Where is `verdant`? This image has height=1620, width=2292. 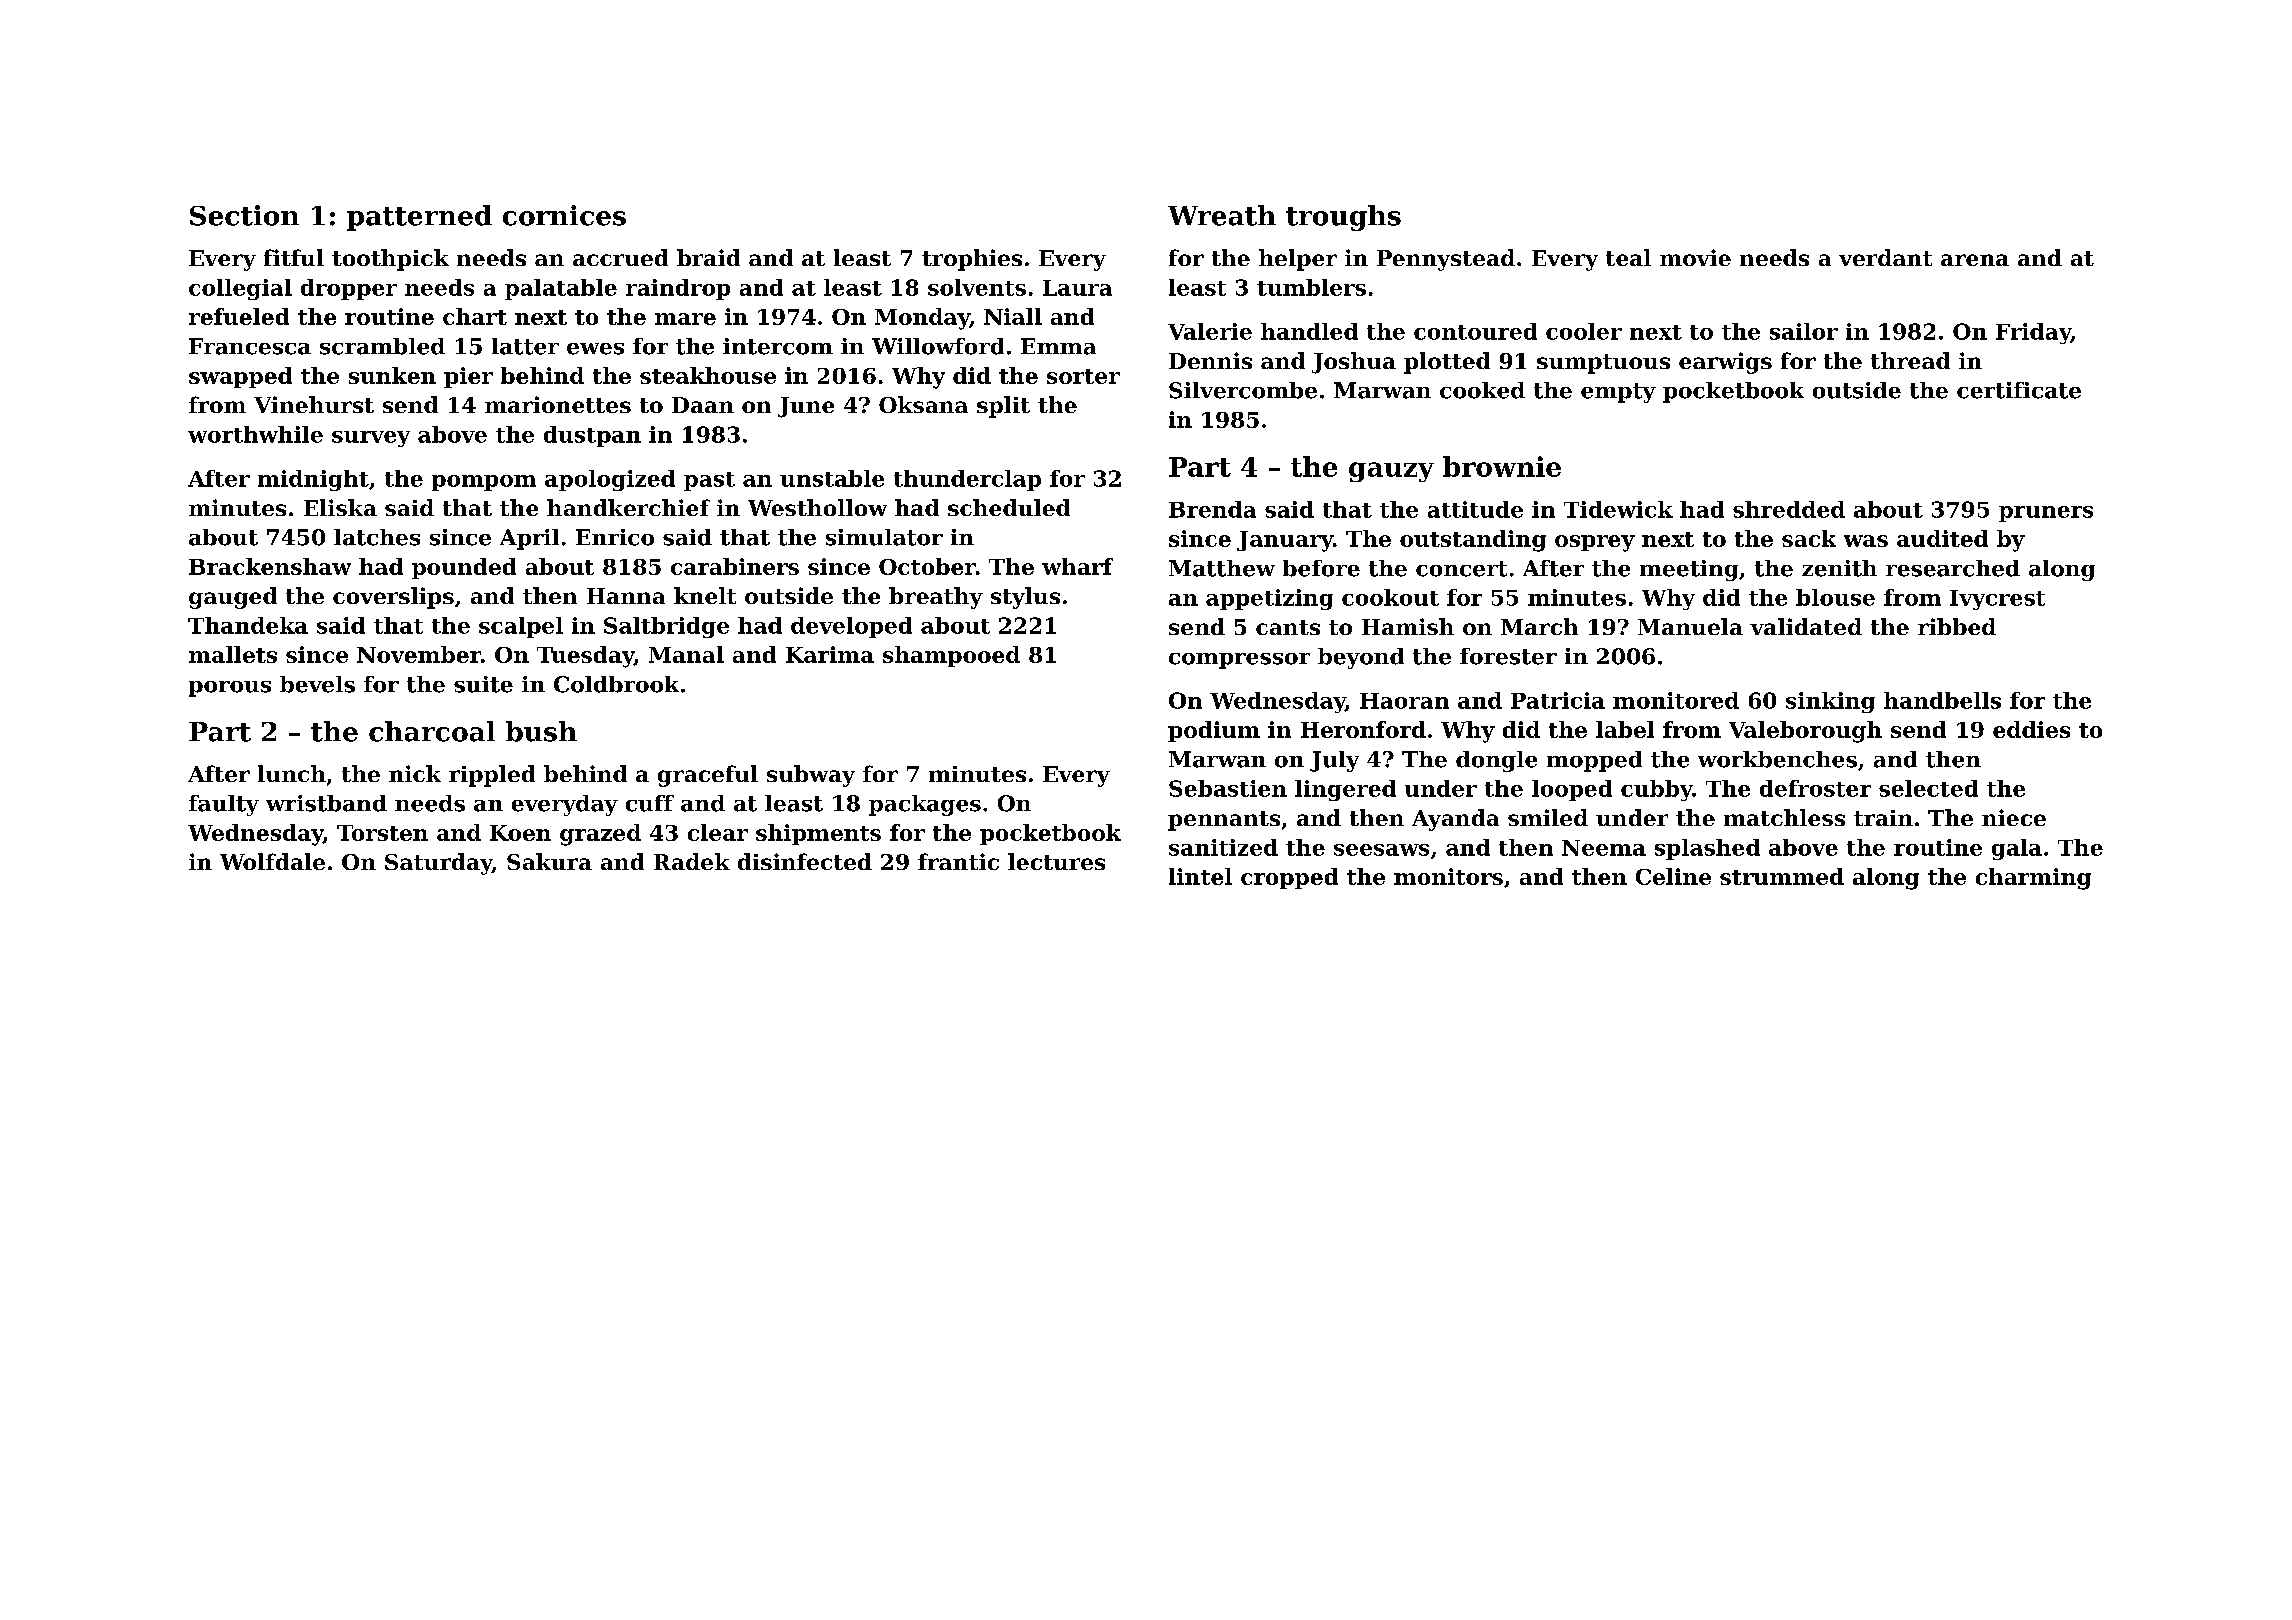
verdant is located at coordinates (1885, 257).
